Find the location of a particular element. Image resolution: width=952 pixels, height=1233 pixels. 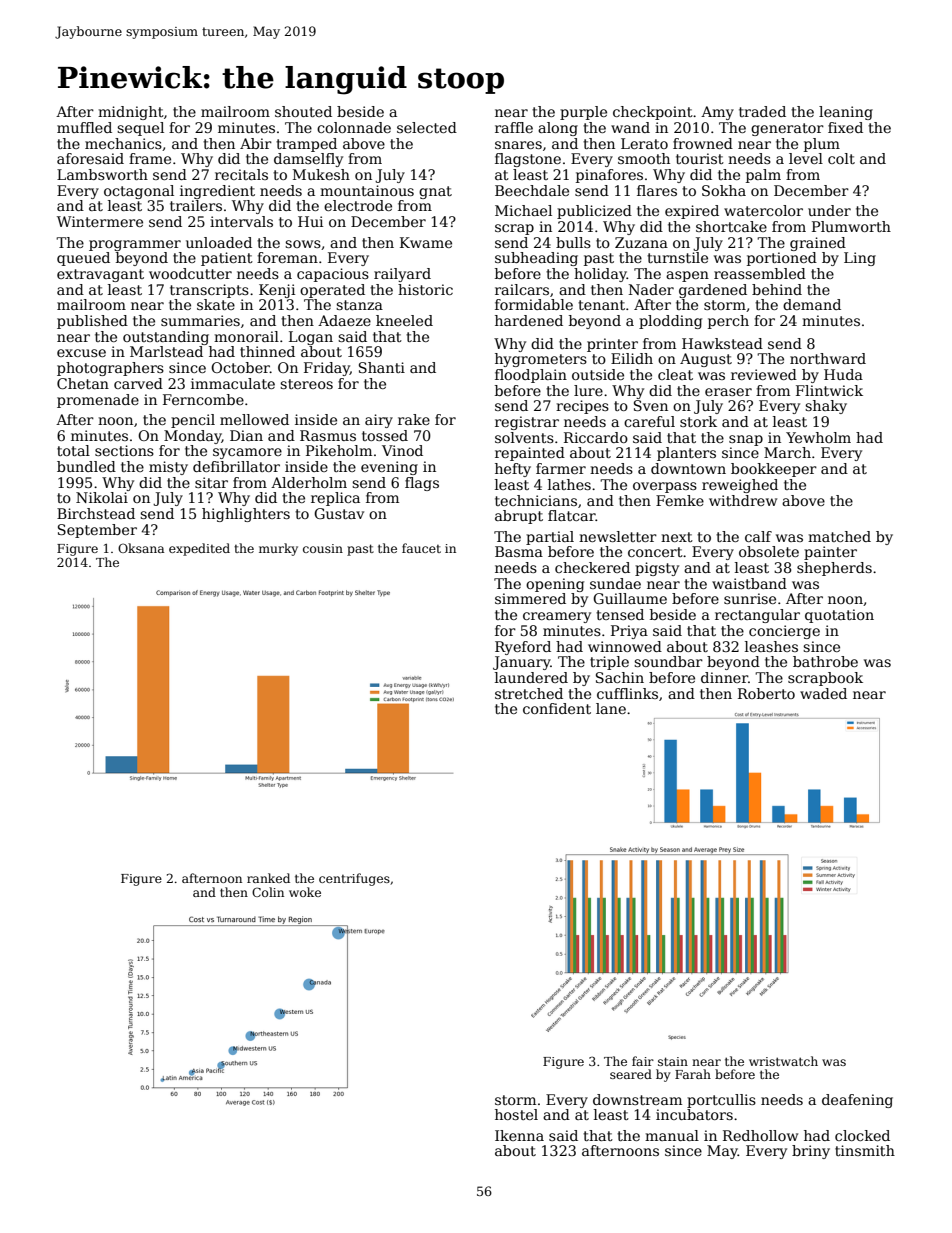

centrifuges is located at coordinates (354, 879).
